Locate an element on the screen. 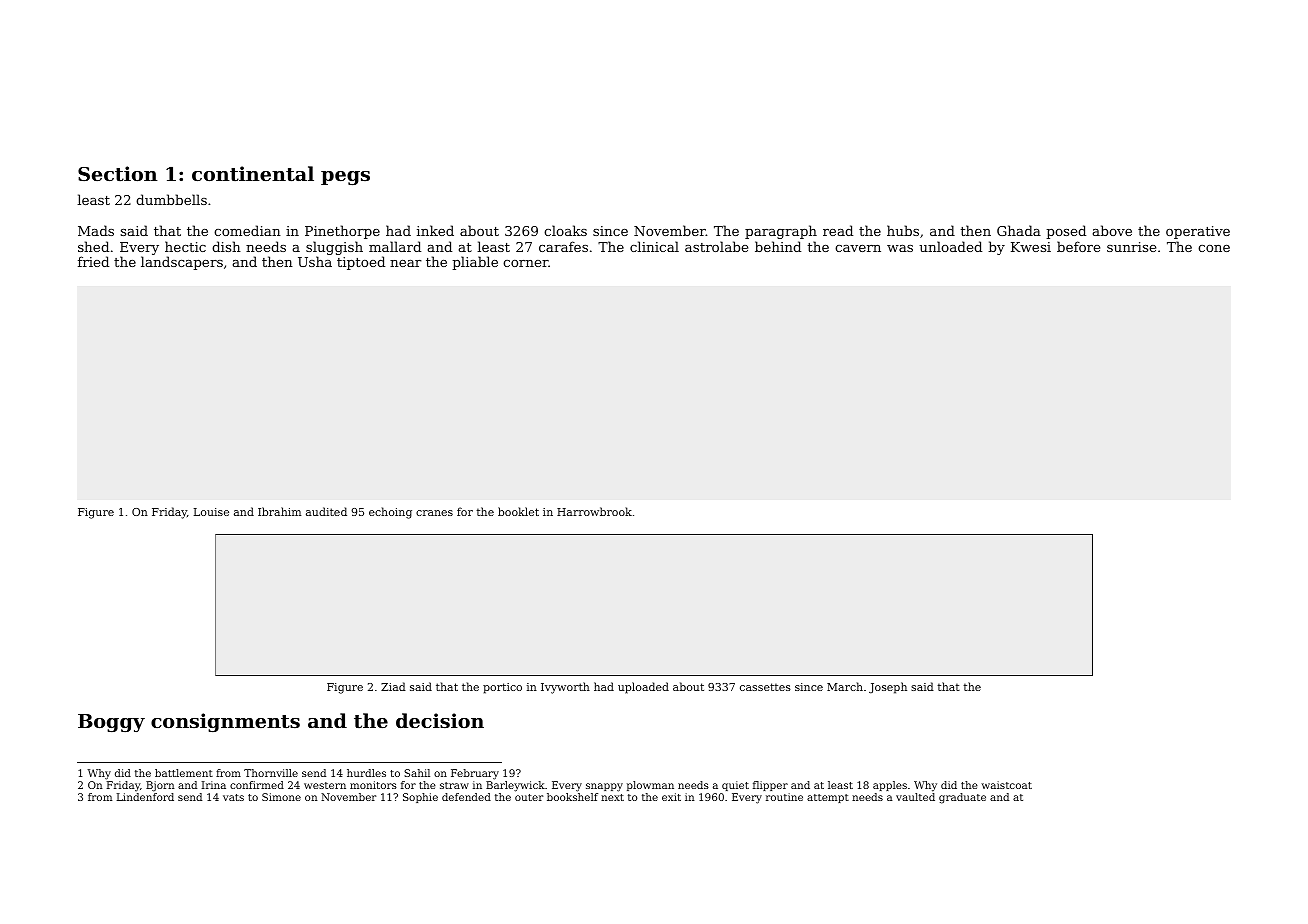 This screenshot has width=1308, height=924. above is located at coordinates (1112, 230).
